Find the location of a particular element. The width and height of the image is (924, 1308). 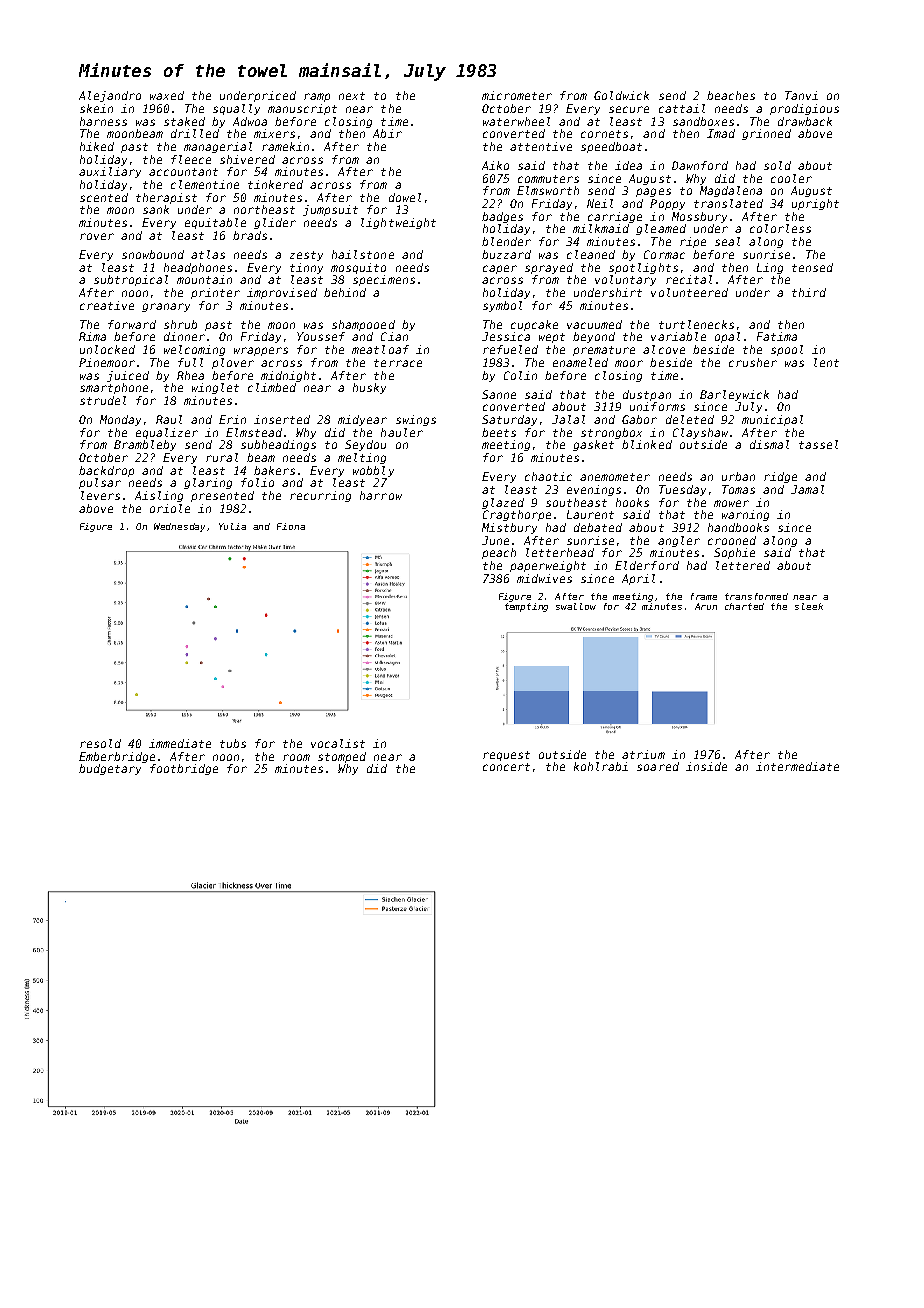

Barleywick is located at coordinates (734, 395).
